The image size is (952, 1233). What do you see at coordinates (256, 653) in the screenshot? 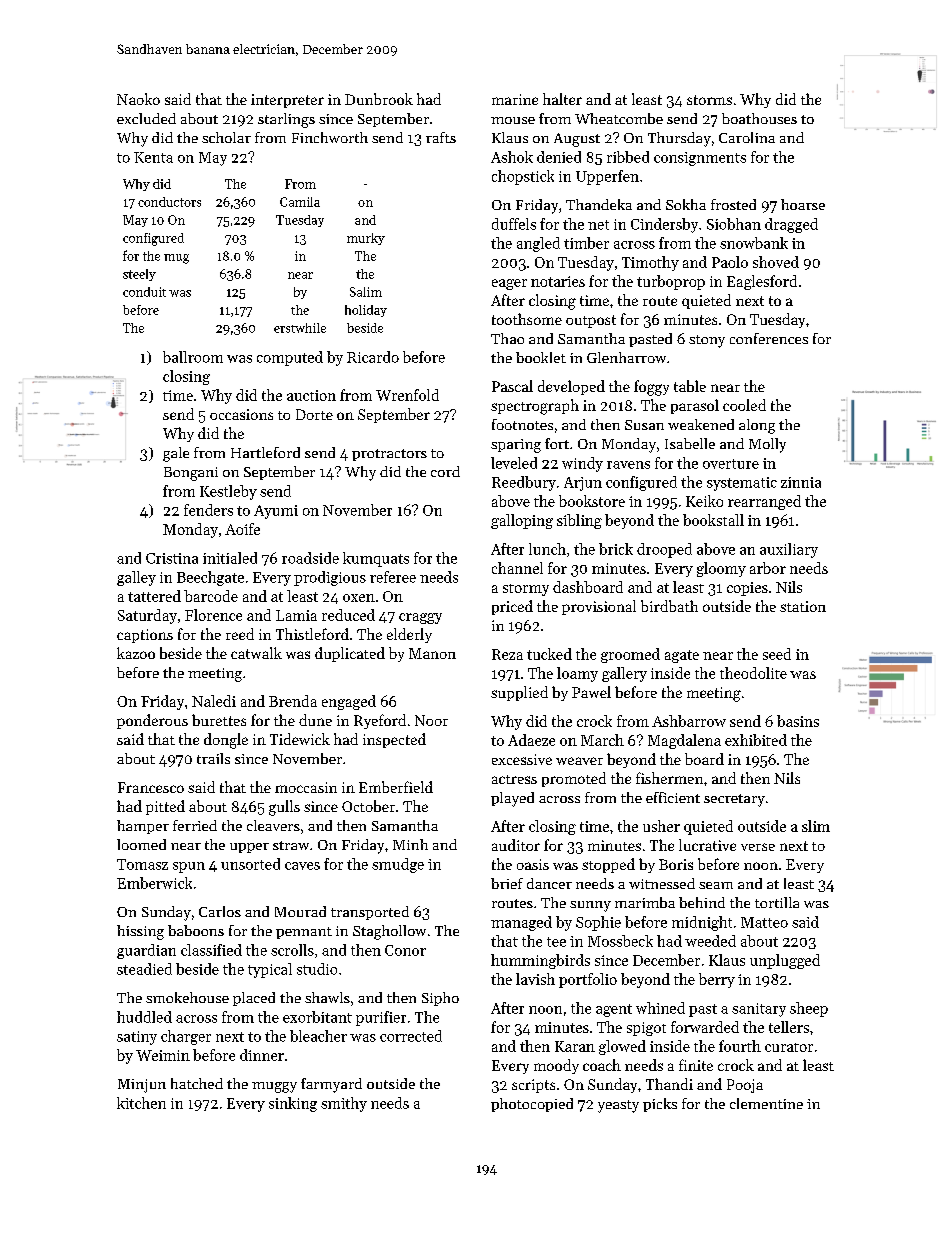
I see `catwalk` at bounding box center [256, 653].
